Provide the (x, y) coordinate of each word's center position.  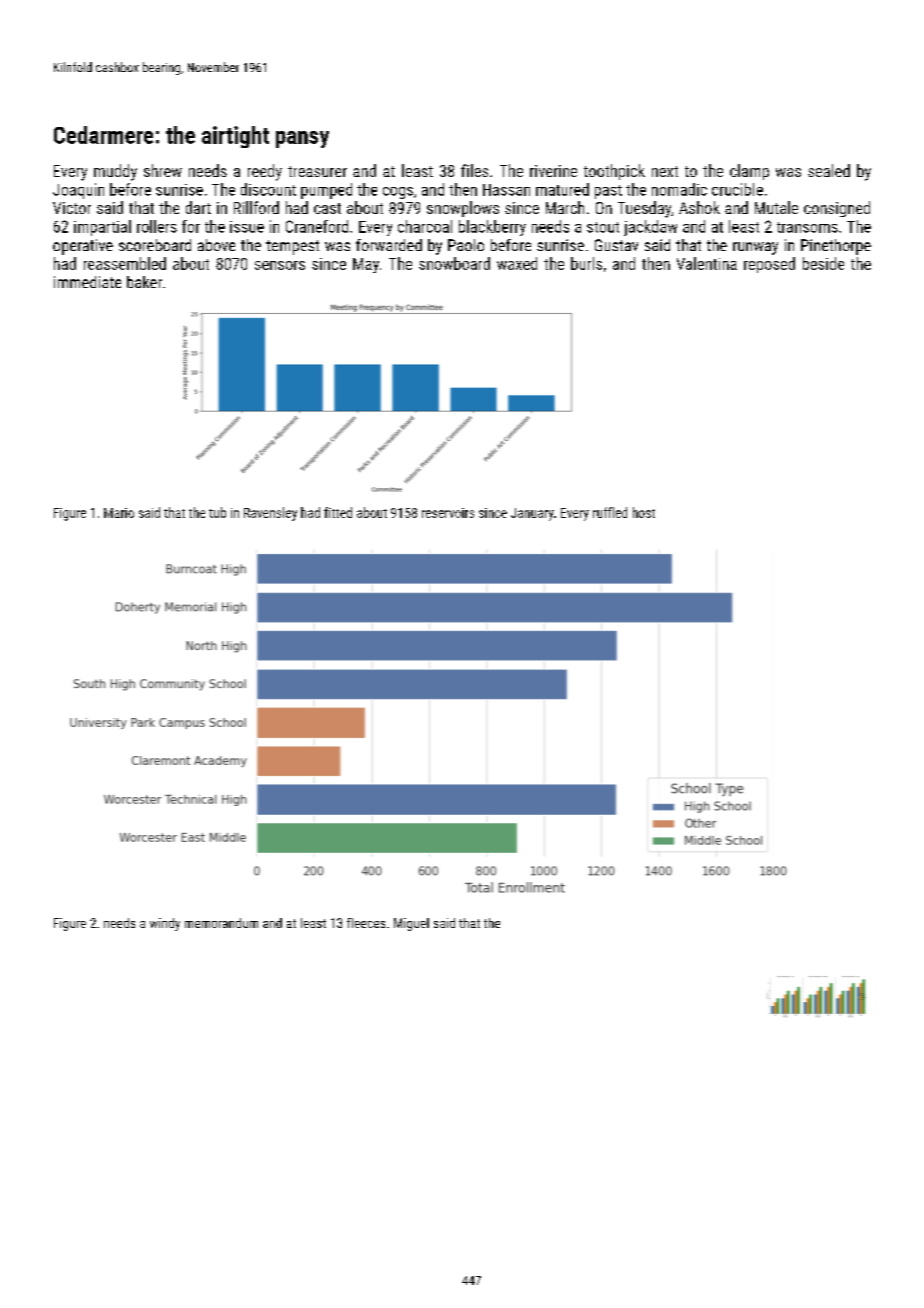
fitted (338, 512)
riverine (553, 171)
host (644, 512)
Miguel (411, 924)
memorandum (221, 923)
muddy (115, 172)
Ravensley (270, 514)
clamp (749, 172)
